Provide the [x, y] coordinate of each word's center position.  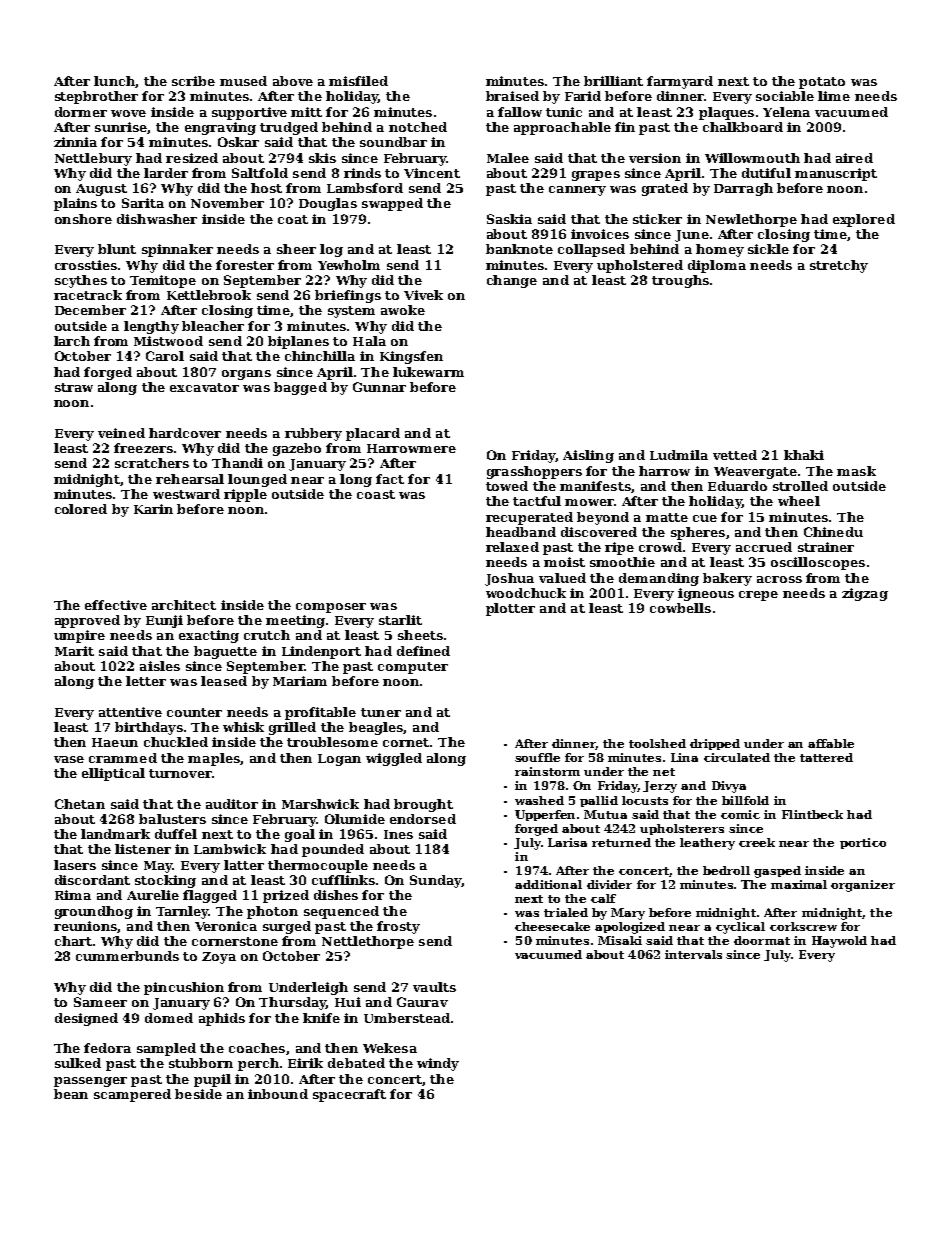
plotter [510, 609]
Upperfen [545, 815]
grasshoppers [534, 472]
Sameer [100, 1002]
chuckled [176, 742]
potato [822, 83]
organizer [863, 886]
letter [146, 681]
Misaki [620, 940]
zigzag [865, 594]
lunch [114, 81]
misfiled [358, 81]
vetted [735, 455]
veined [121, 433]
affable [831, 743]
